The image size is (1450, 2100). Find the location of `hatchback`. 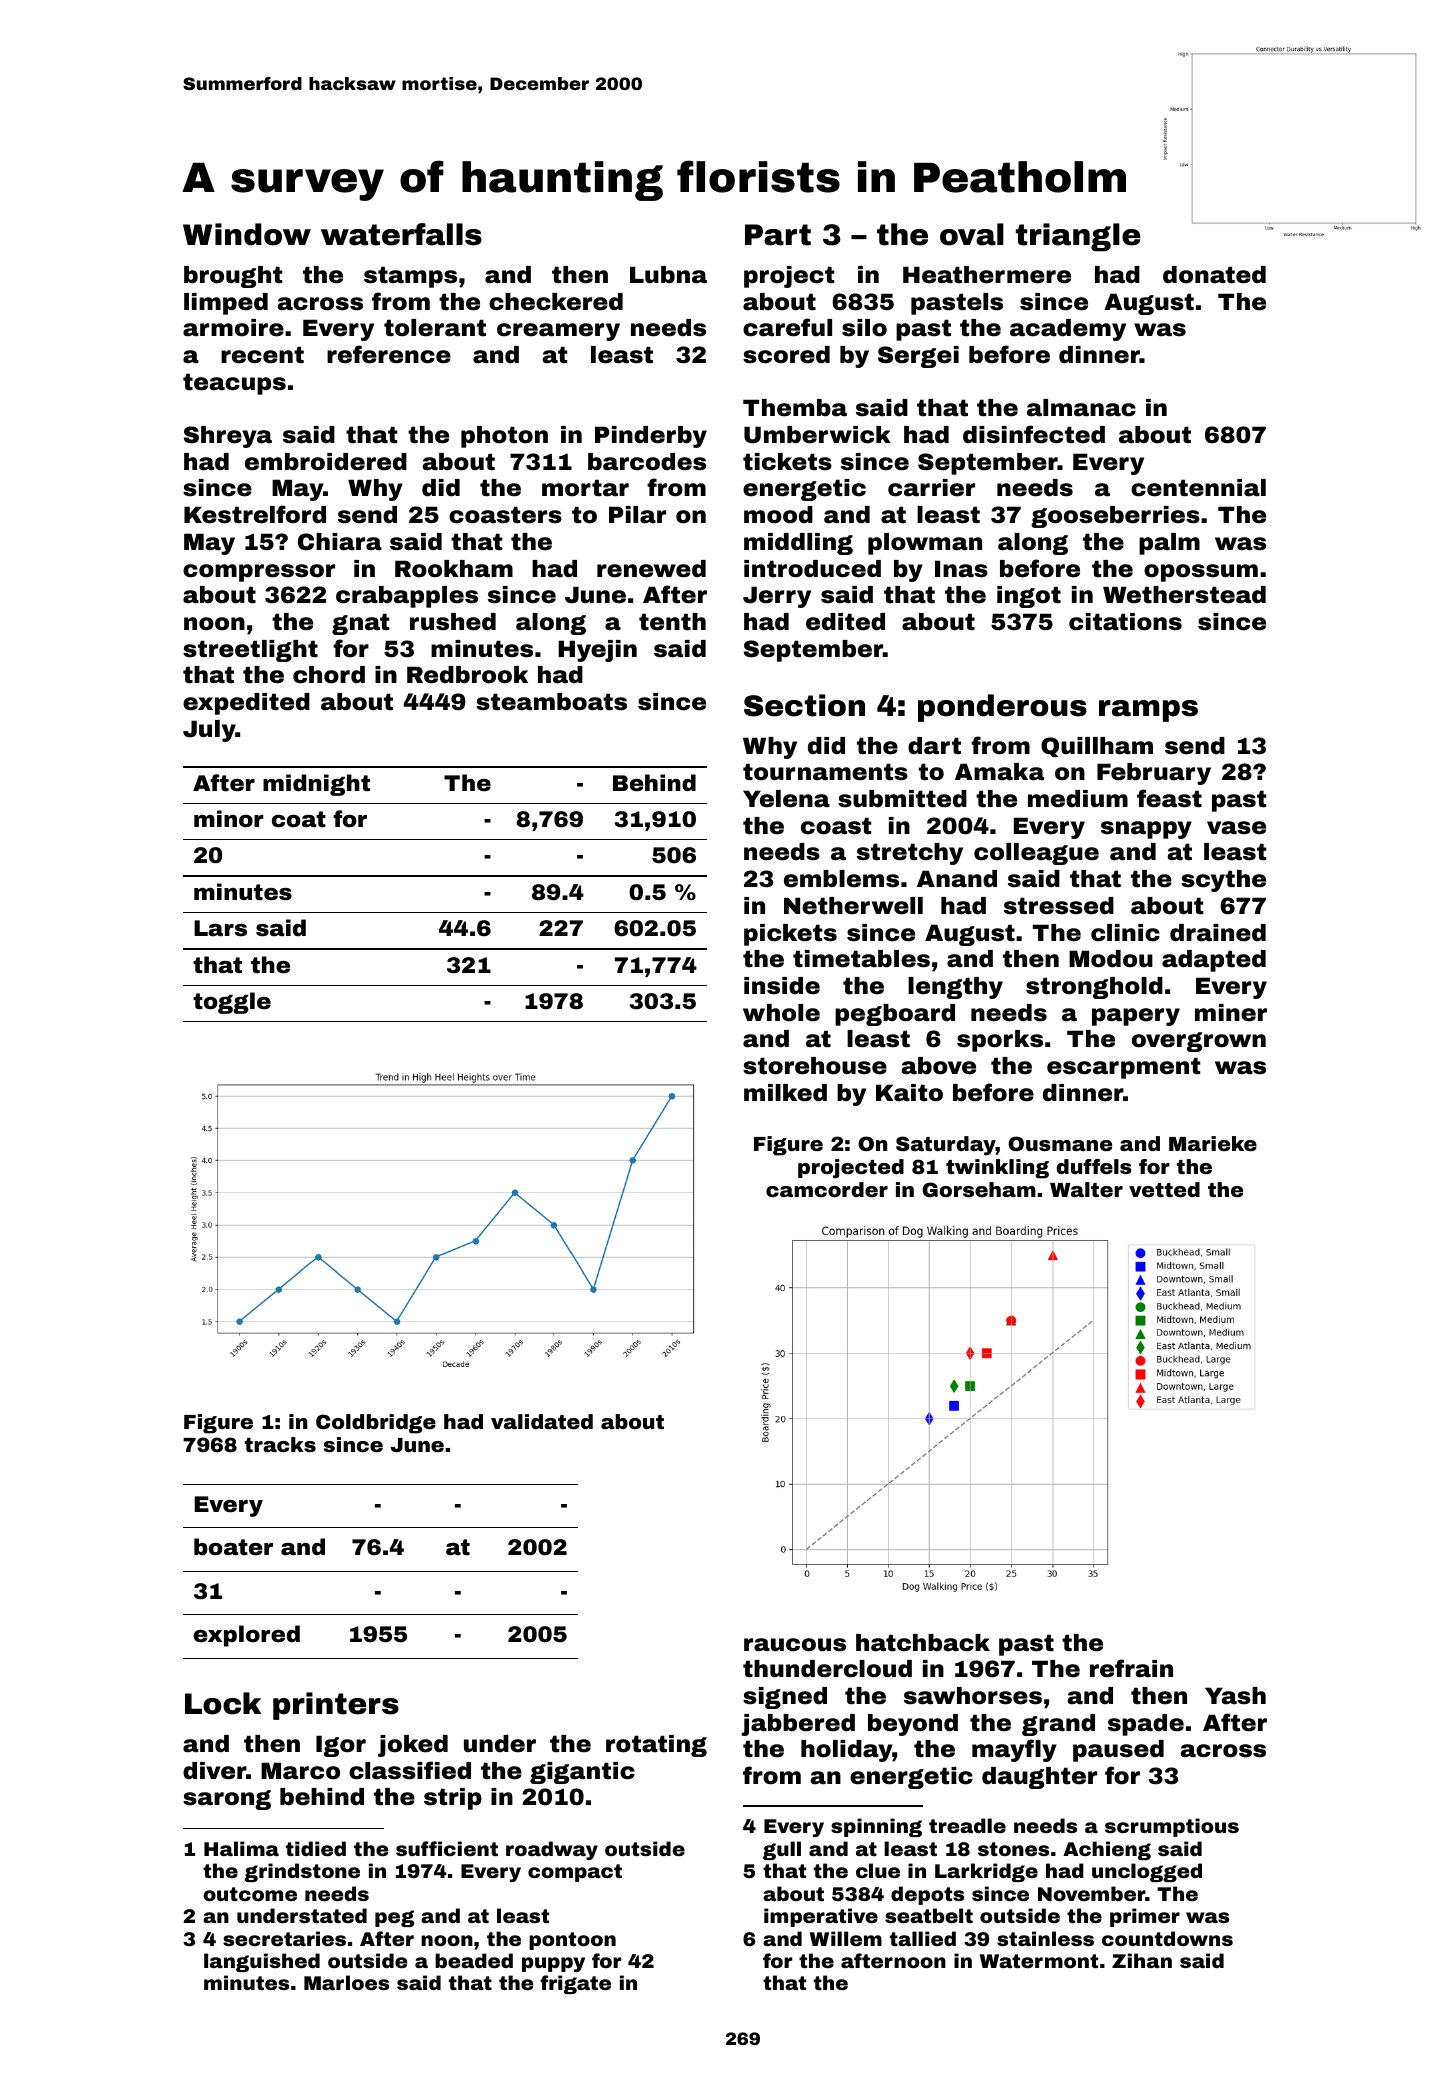

hatchback is located at coordinates (923, 1643).
